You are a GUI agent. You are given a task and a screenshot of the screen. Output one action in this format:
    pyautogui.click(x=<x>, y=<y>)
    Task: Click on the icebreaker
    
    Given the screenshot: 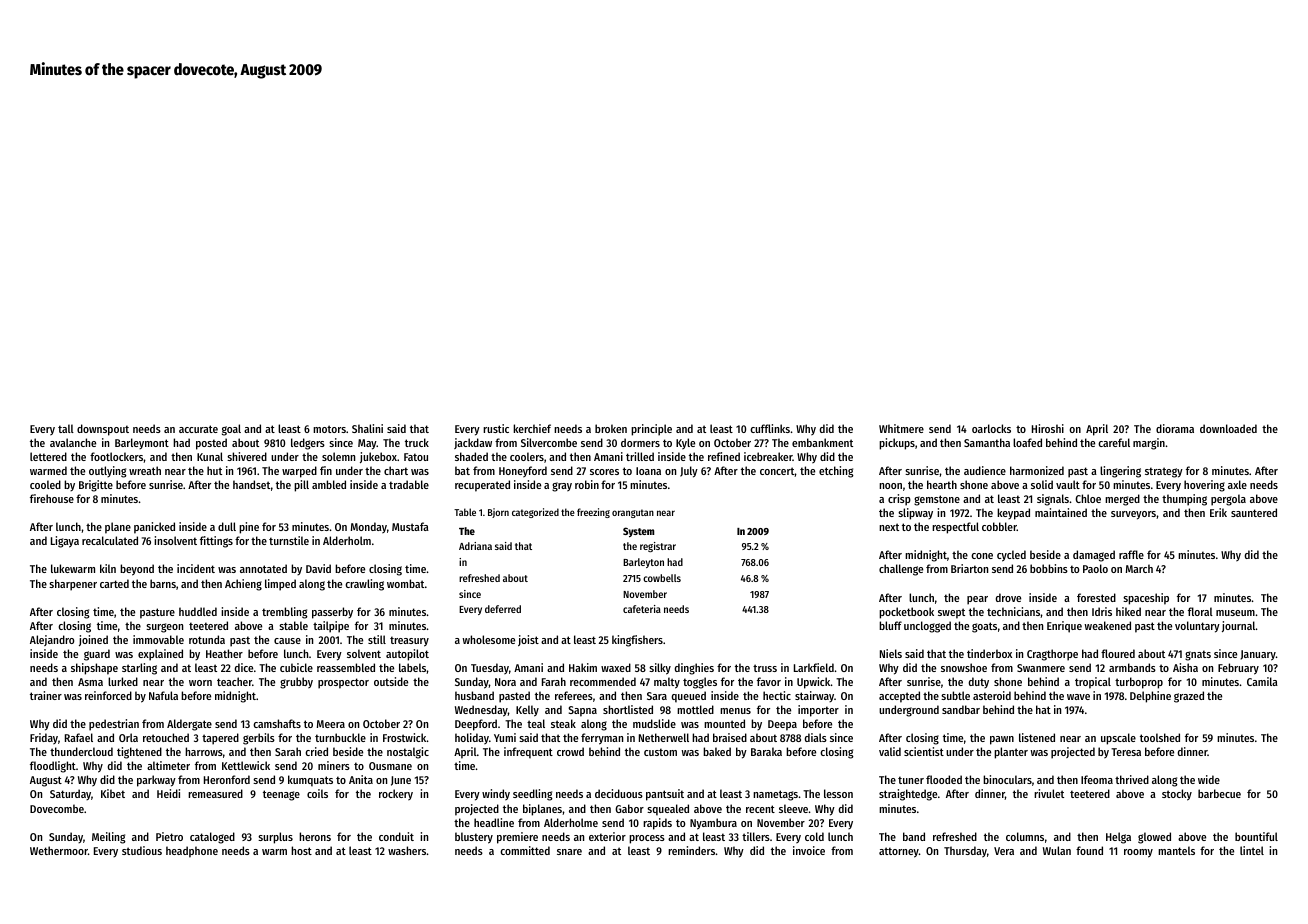 What is the action you would take?
    pyautogui.click(x=768, y=456)
